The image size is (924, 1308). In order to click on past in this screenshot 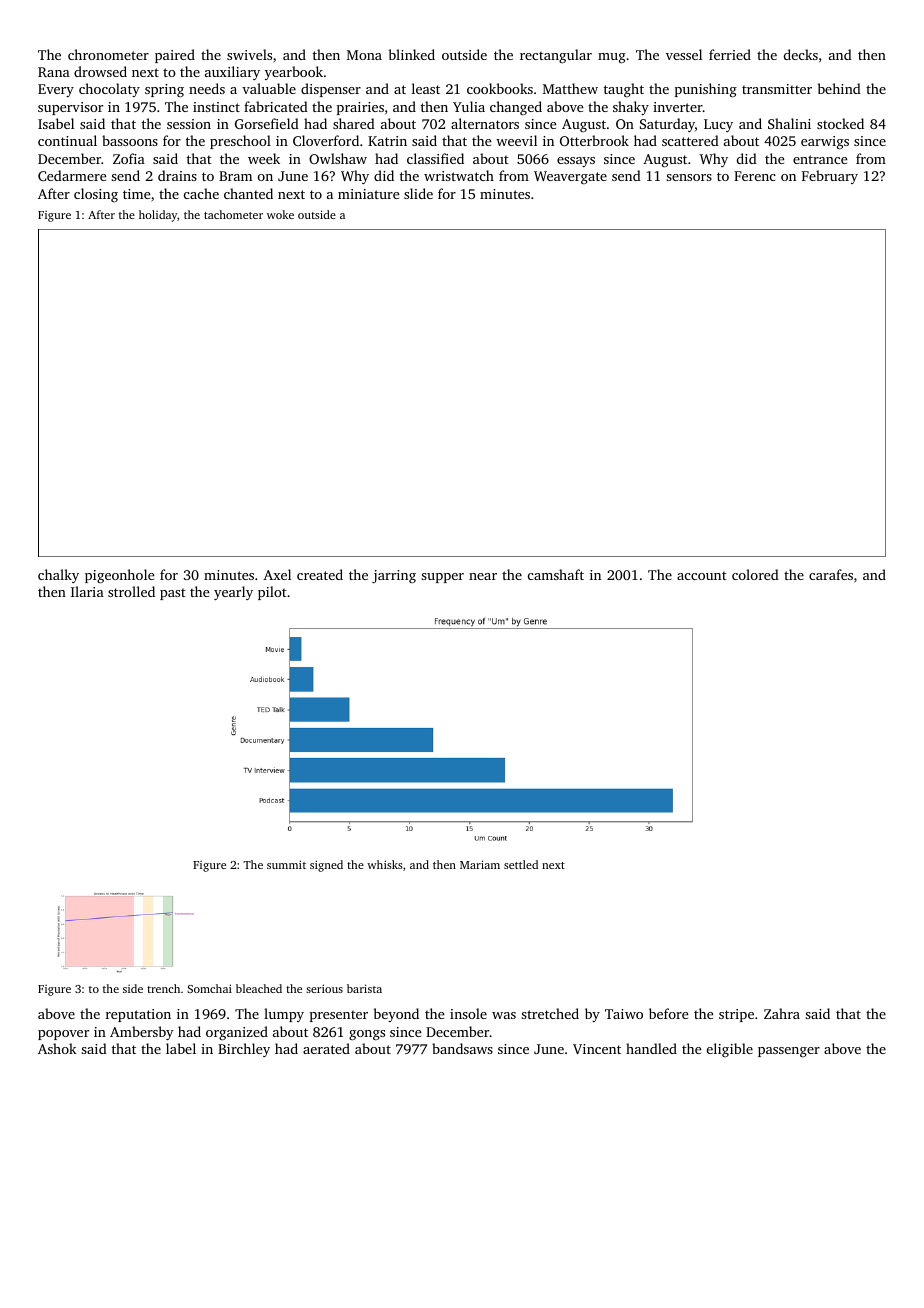, I will do `click(173, 594)`.
